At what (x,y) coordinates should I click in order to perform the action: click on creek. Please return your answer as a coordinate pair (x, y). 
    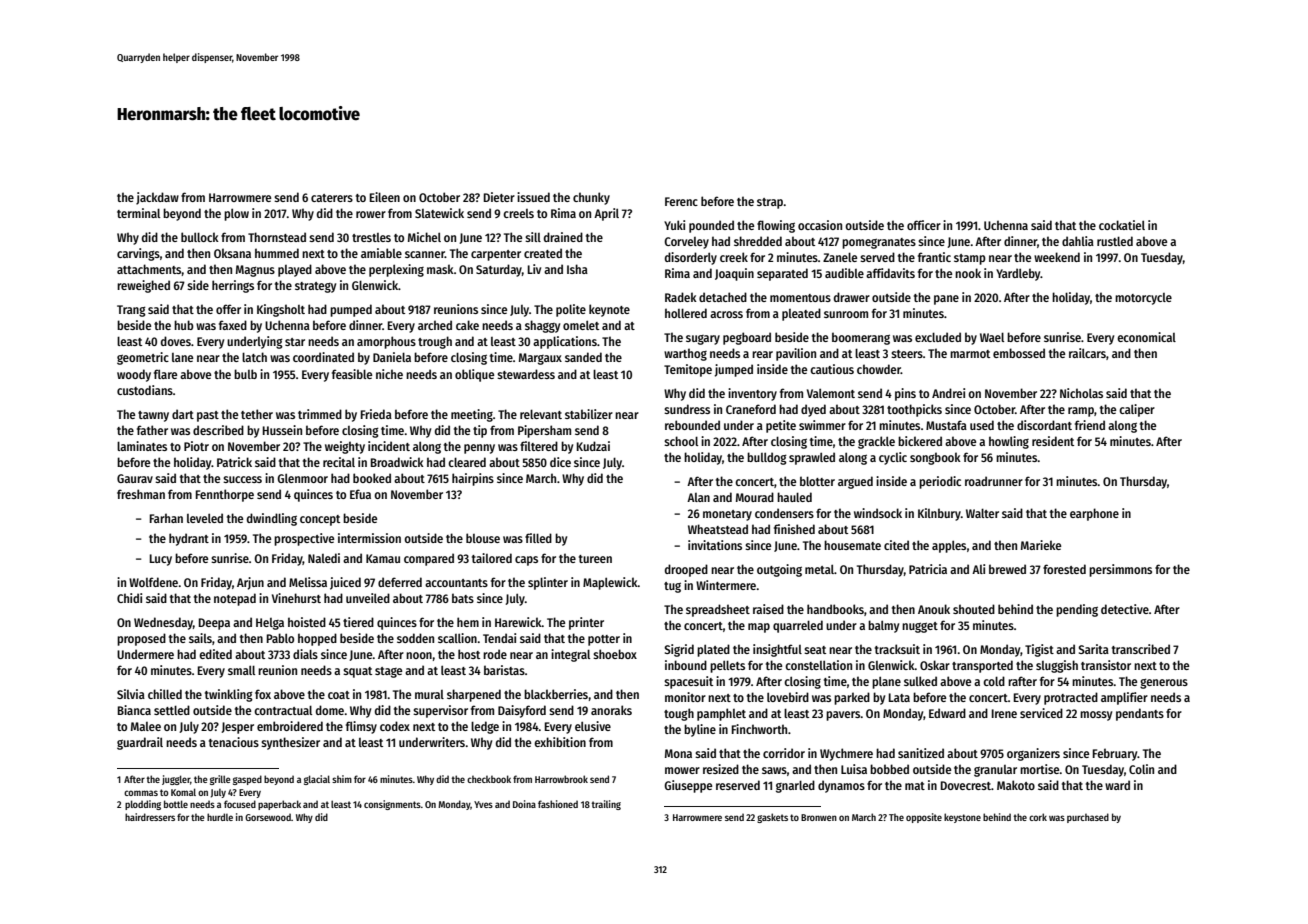
    Looking at the image, I should click on (734, 257).
